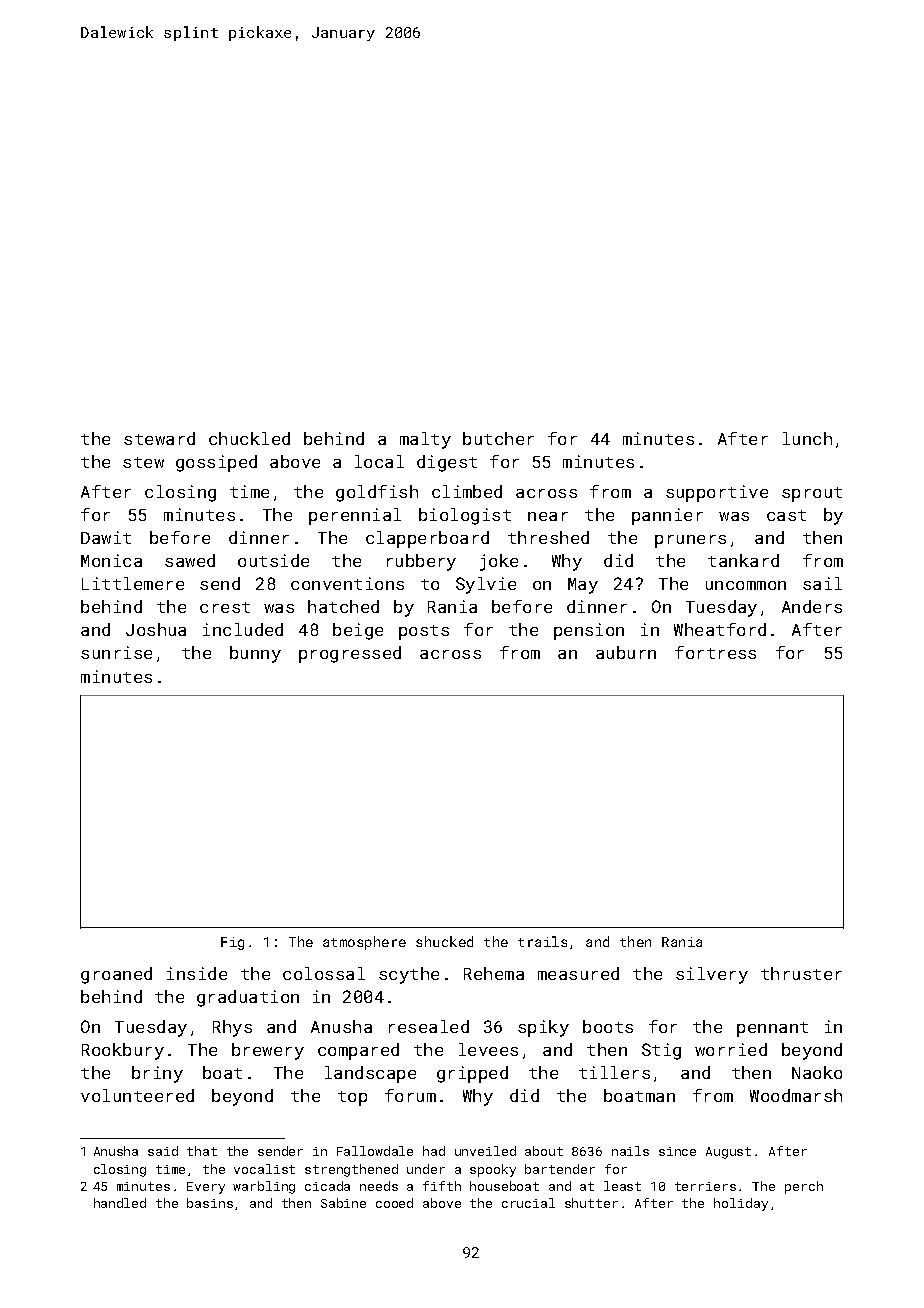 This screenshot has width=924, height=1308. What do you see at coordinates (677, 1151) in the screenshot?
I see `since` at bounding box center [677, 1151].
